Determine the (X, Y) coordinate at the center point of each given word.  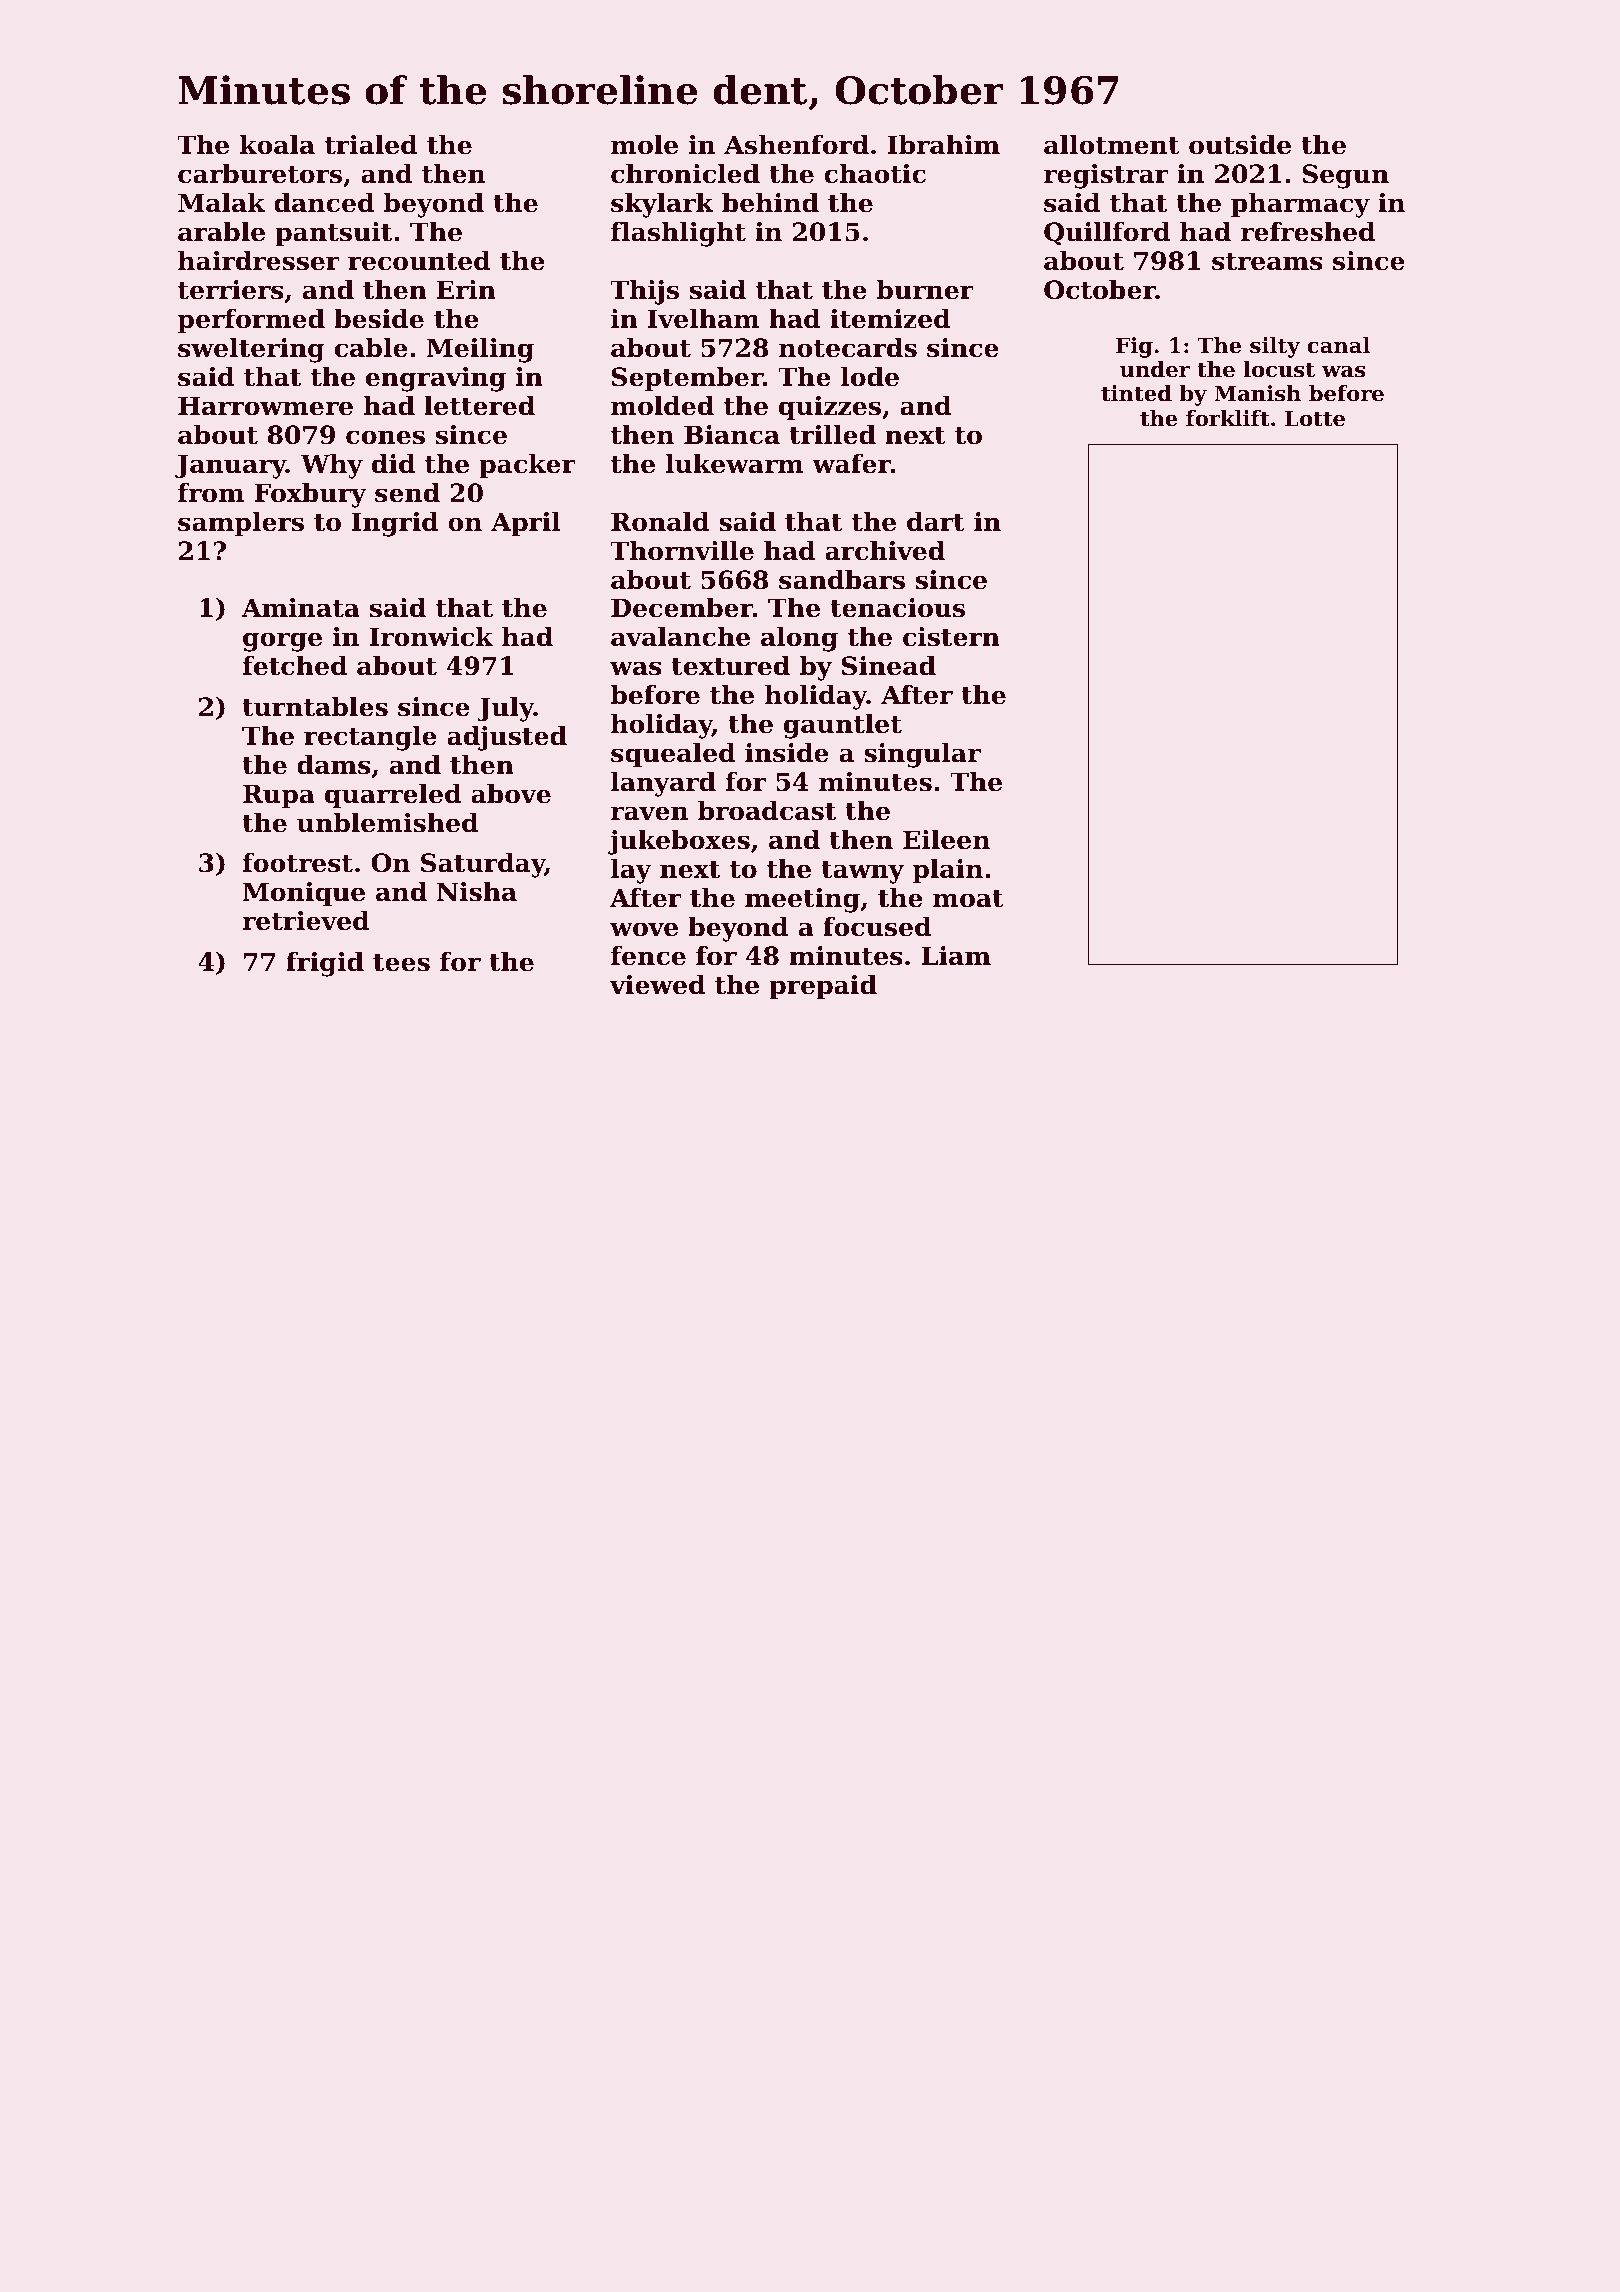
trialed (371, 145)
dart (936, 522)
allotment (1112, 145)
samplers (241, 524)
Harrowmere (265, 406)
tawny (862, 872)
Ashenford (796, 145)
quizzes (830, 408)
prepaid (823, 987)
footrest (298, 863)
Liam (956, 956)
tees (401, 963)
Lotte (1315, 418)
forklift (1227, 418)
